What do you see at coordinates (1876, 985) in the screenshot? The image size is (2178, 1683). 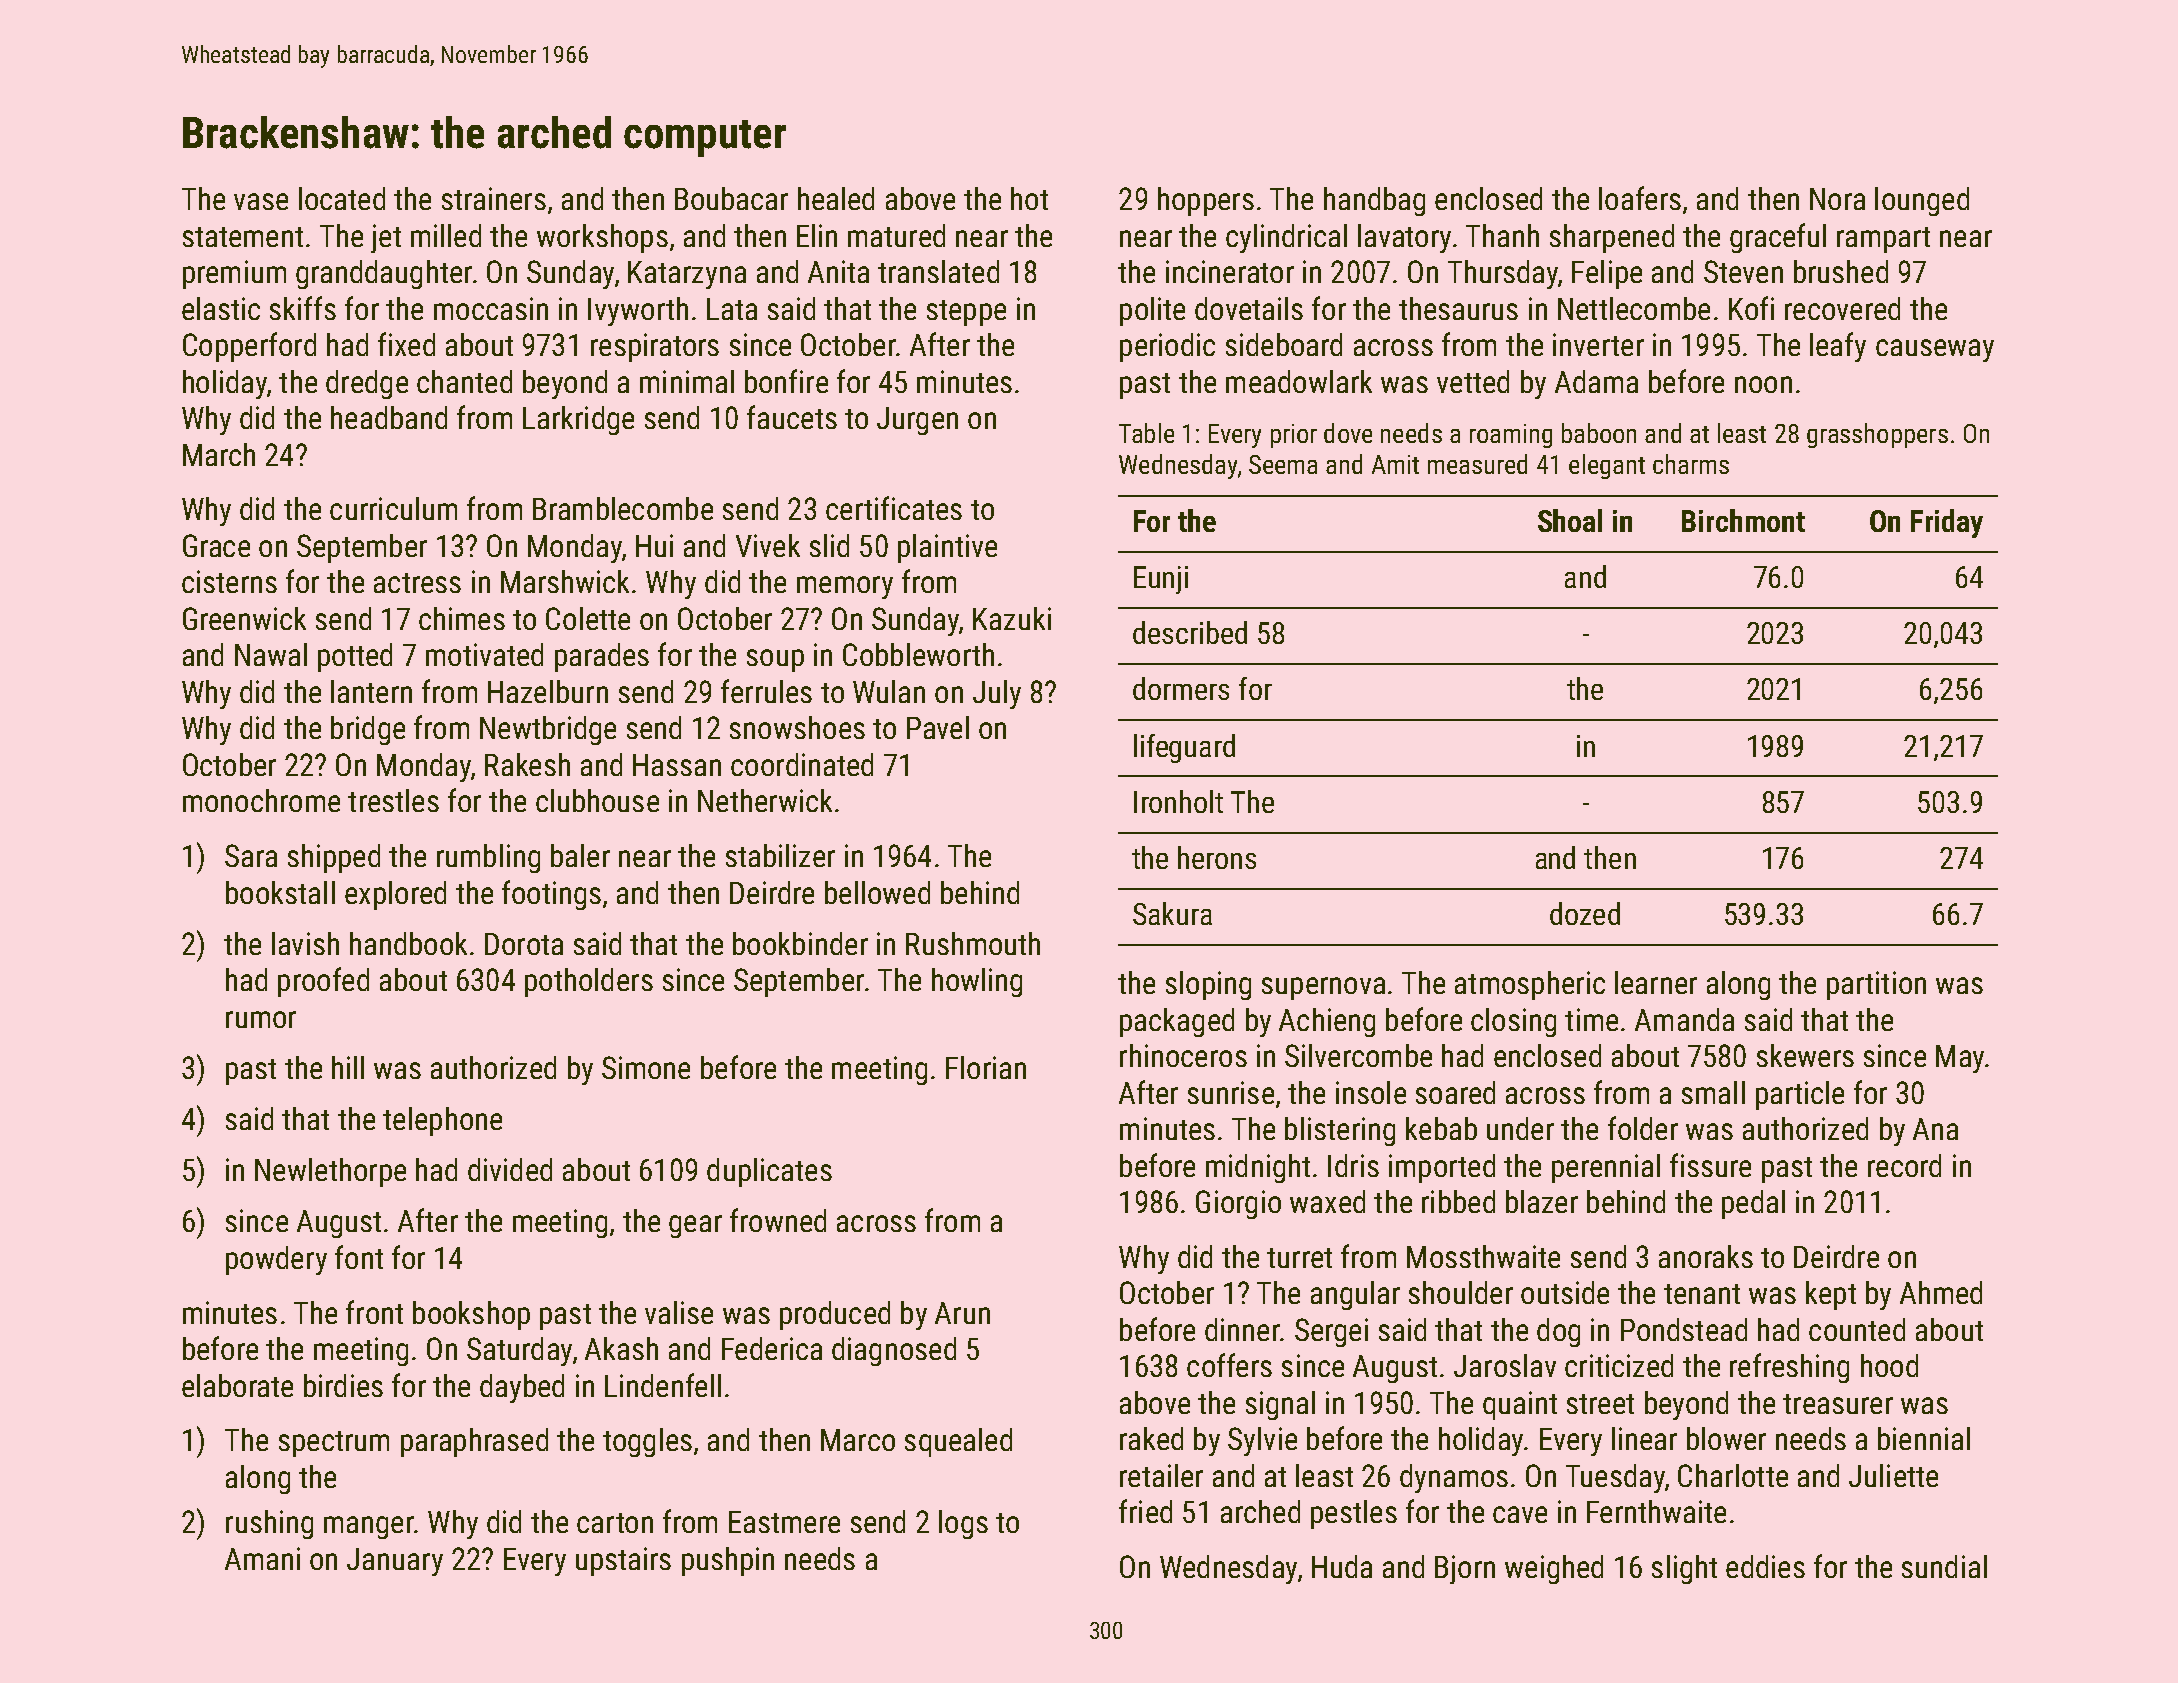 I see `partition` at bounding box center [1876, 985].
